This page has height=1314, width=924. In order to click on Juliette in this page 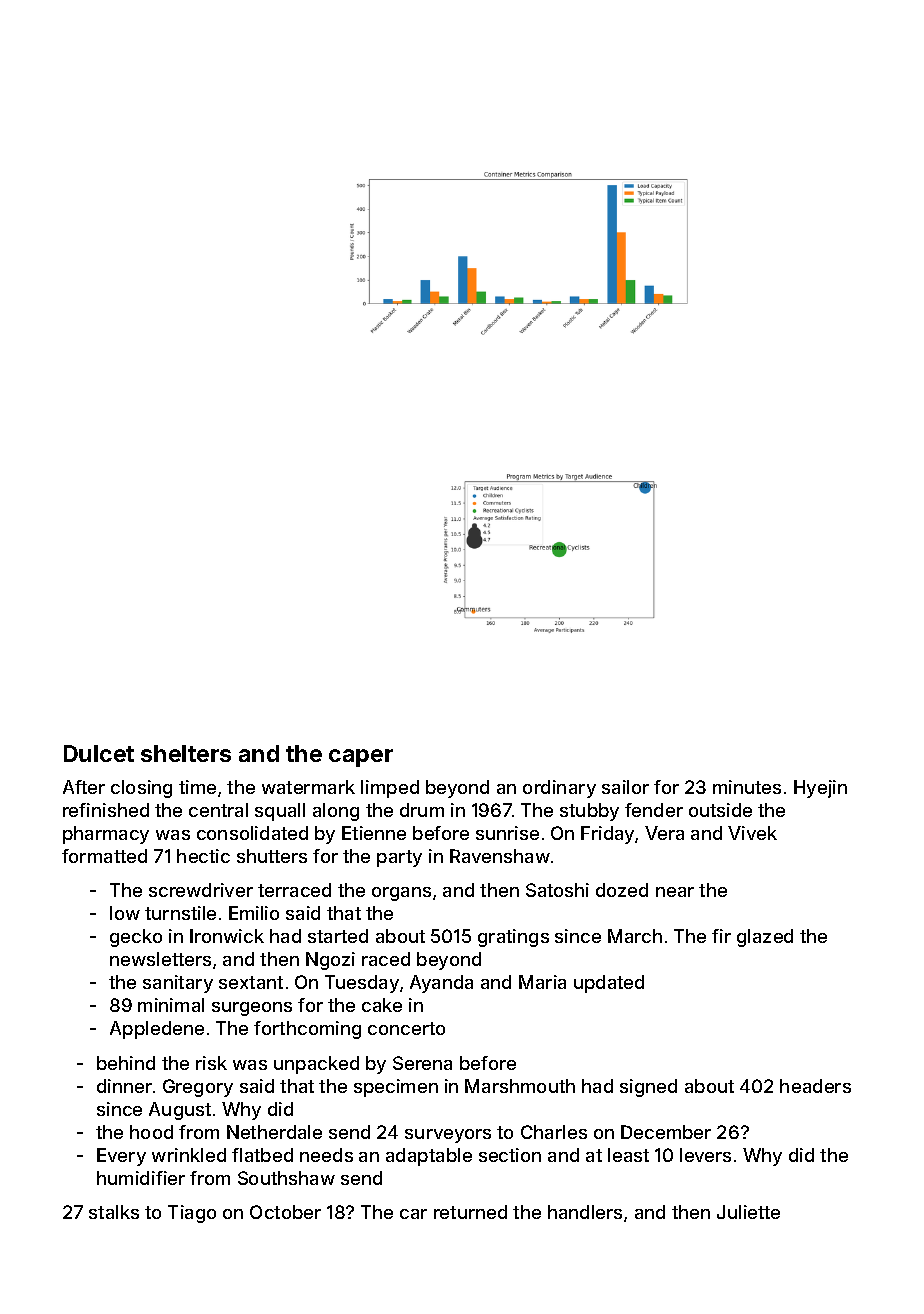, I will do `click(748, 1212)`.
